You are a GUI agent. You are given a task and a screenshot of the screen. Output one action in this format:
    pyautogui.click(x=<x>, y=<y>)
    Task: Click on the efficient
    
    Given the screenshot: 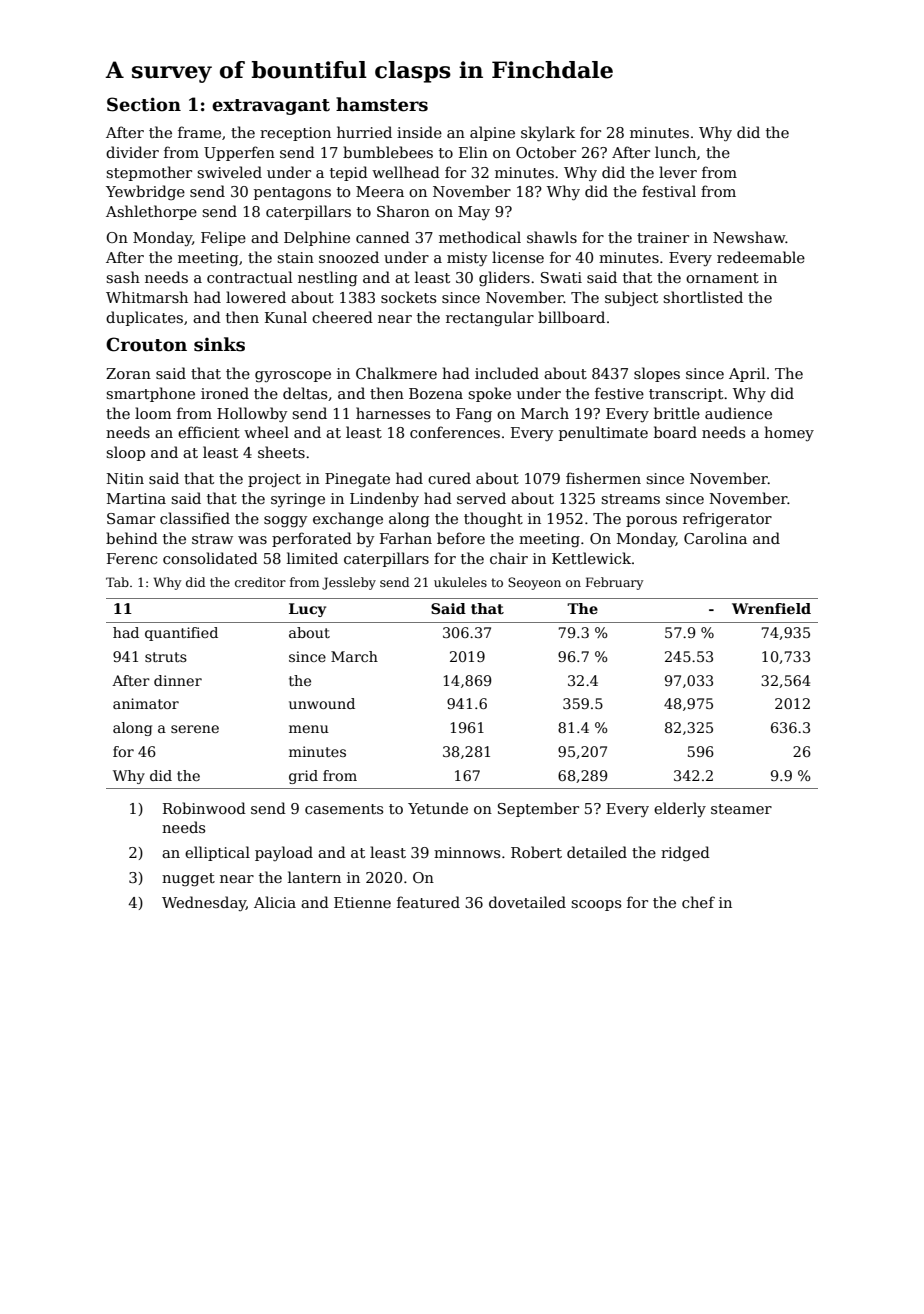 What is the action you would take?
    pyautogui.click(x=209, y=432)
